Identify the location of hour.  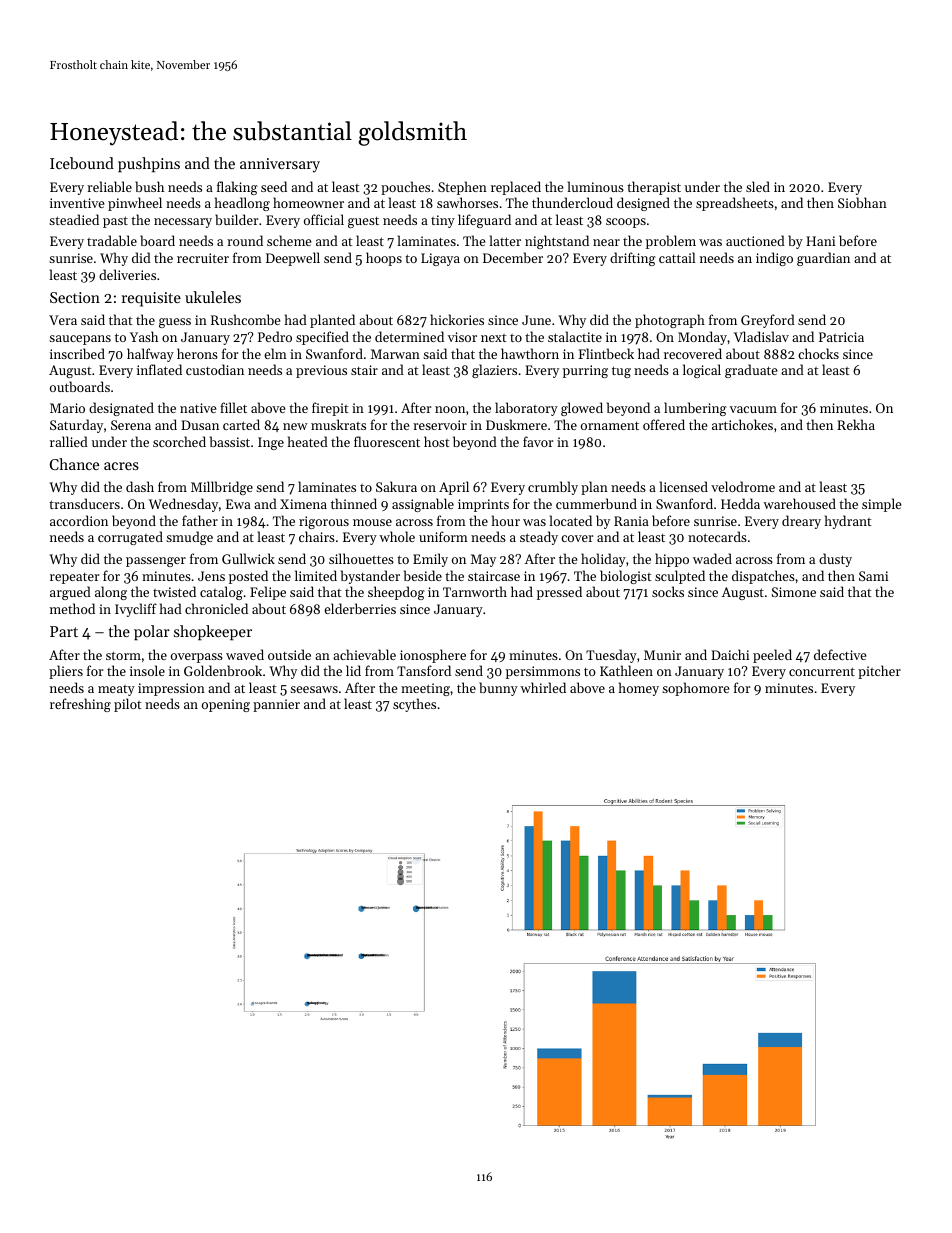
(506, 520).
